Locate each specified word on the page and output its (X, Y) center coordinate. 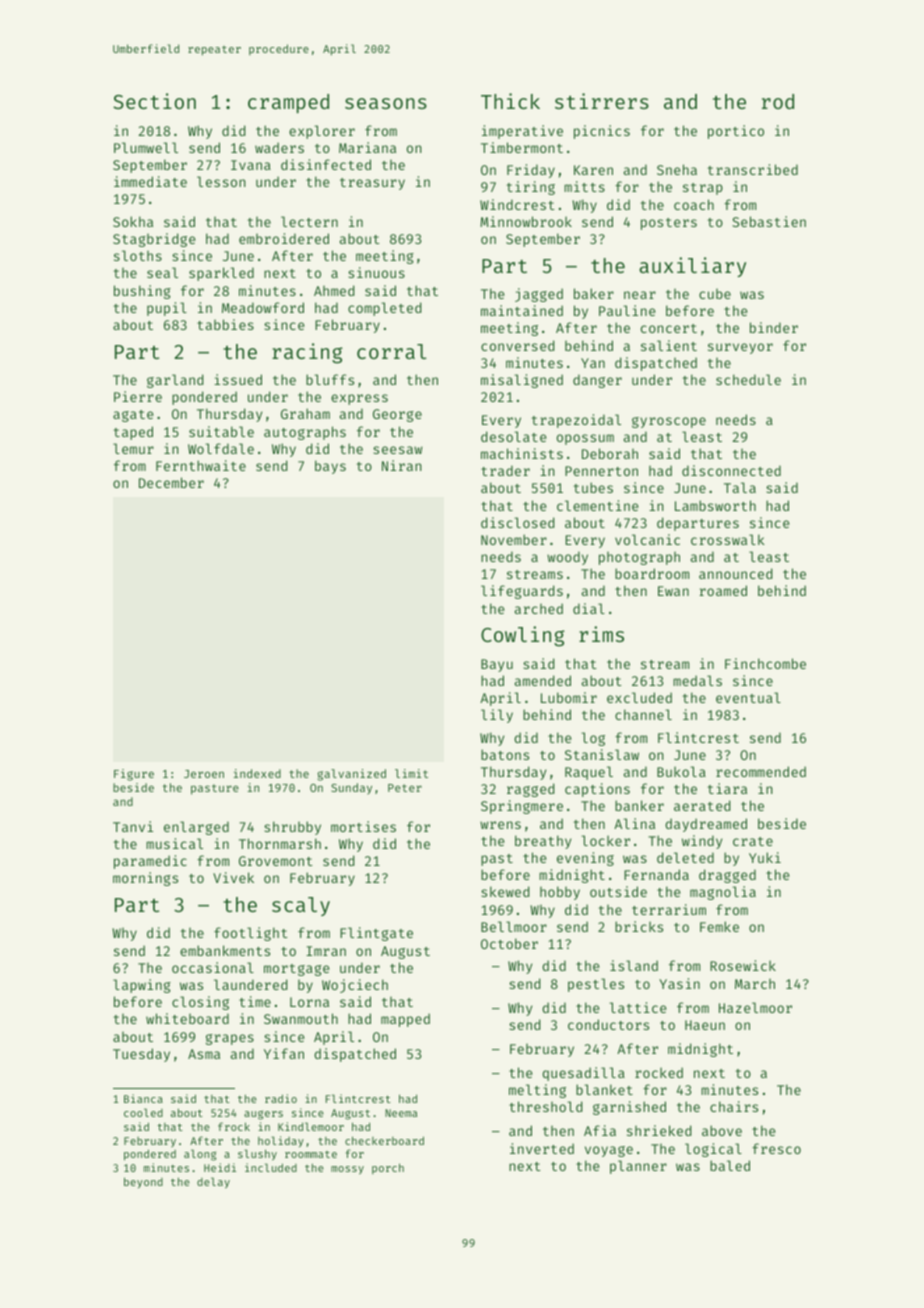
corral (392, 351)
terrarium (669, 909)
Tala (740, 487)
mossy (347, 1170)
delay (213, 1183)
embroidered (284, 238)
